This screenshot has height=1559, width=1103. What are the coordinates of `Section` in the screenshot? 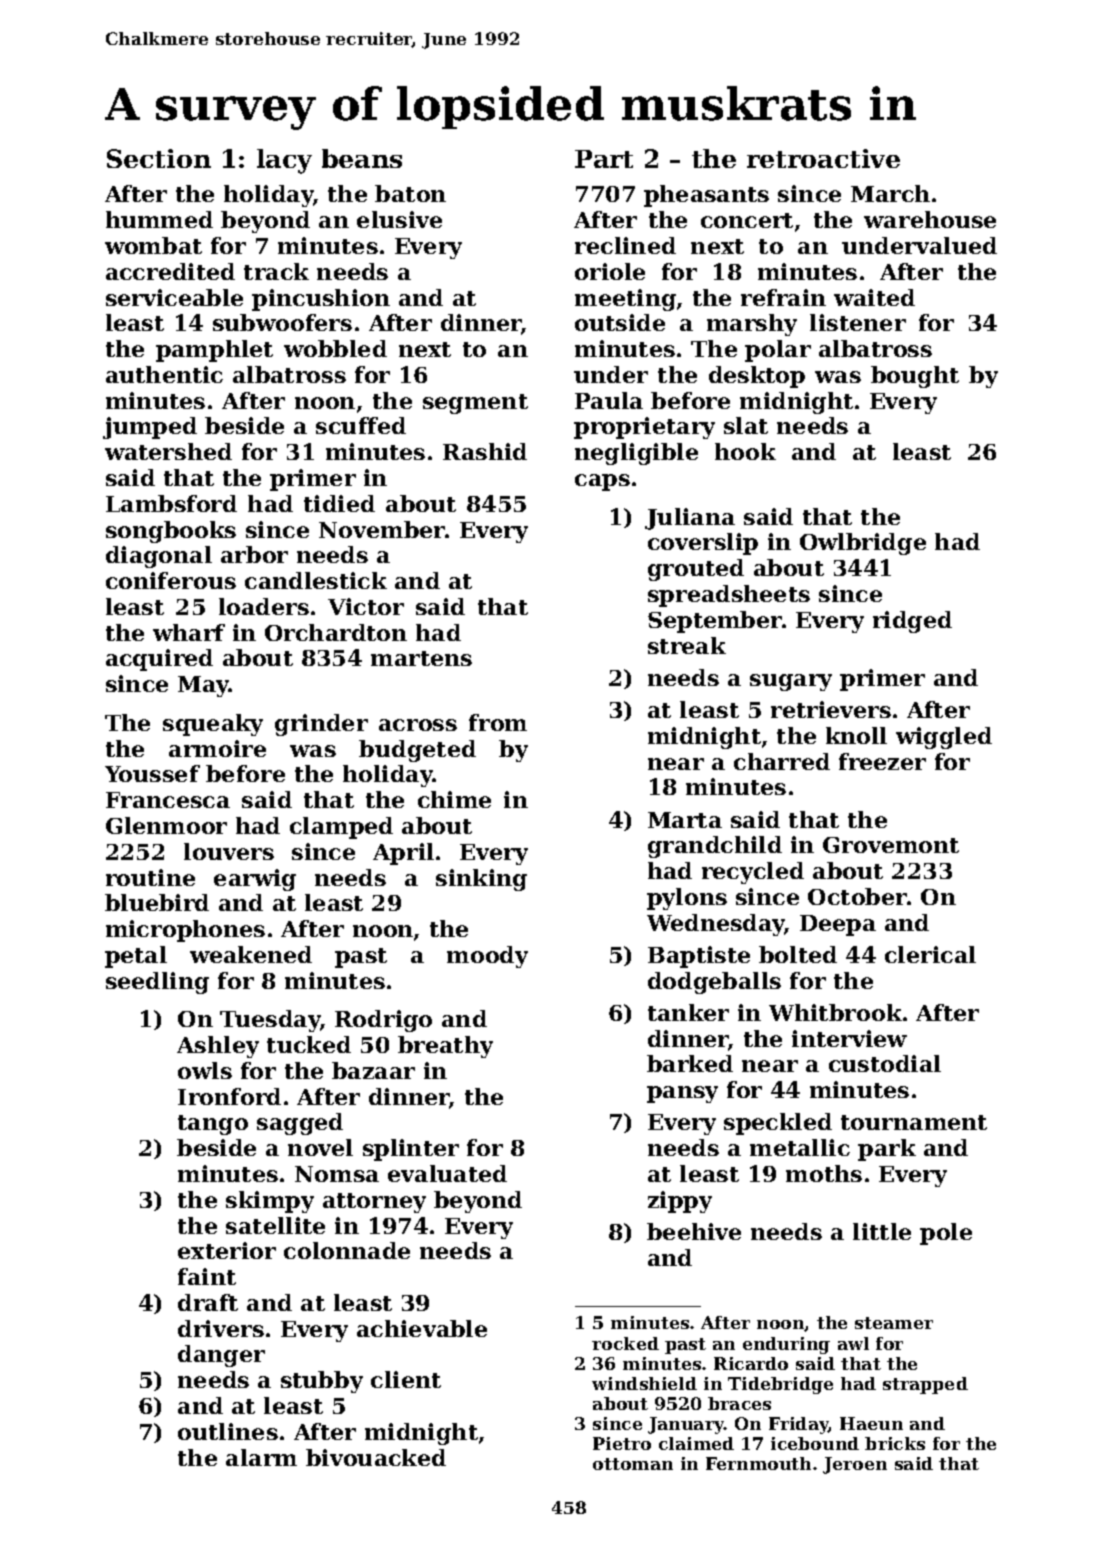 It's located at (159, 158).
